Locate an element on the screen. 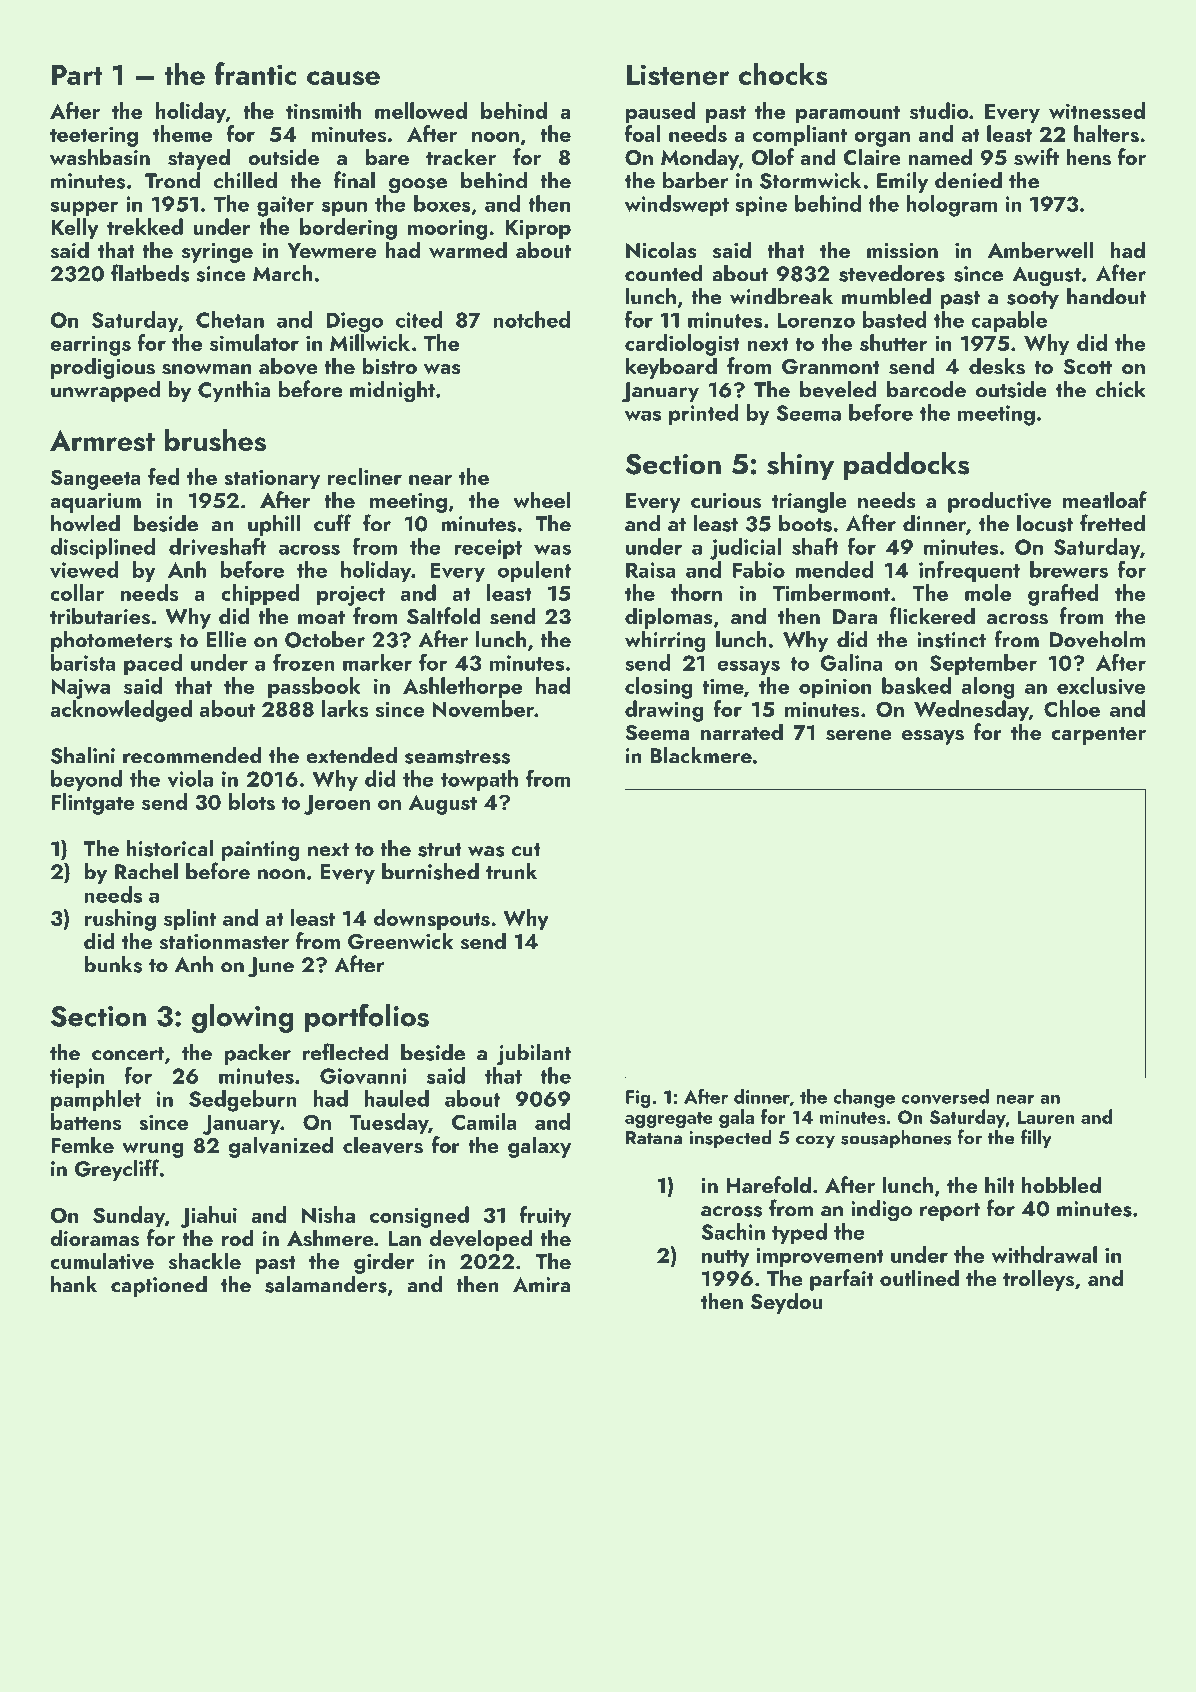 The height and width of the screenshot is (1692, 1196). conversed is located at coordinates (945, 1096).
